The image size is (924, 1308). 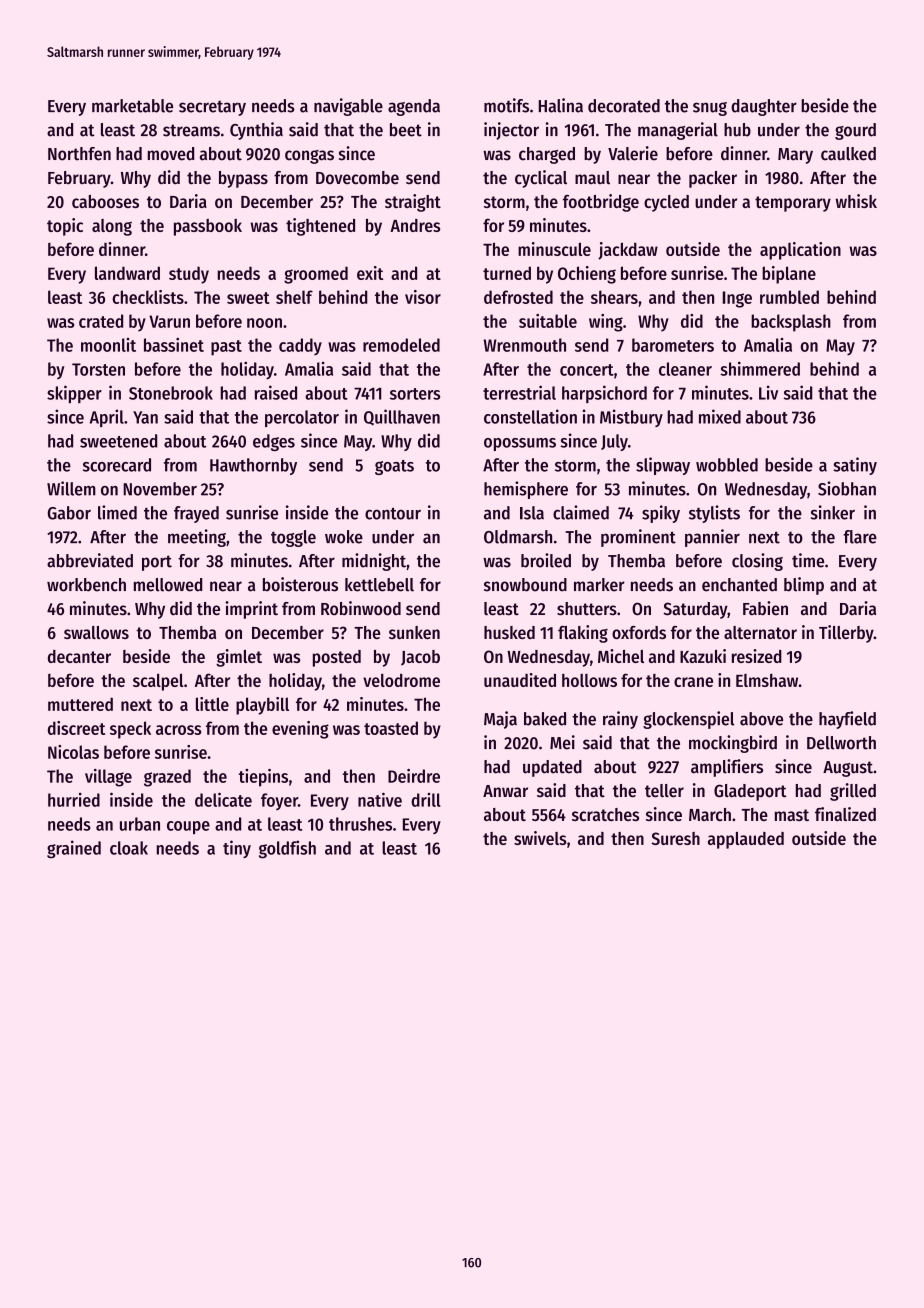 I want to click on shimmered, so click(x=760, y=368).
